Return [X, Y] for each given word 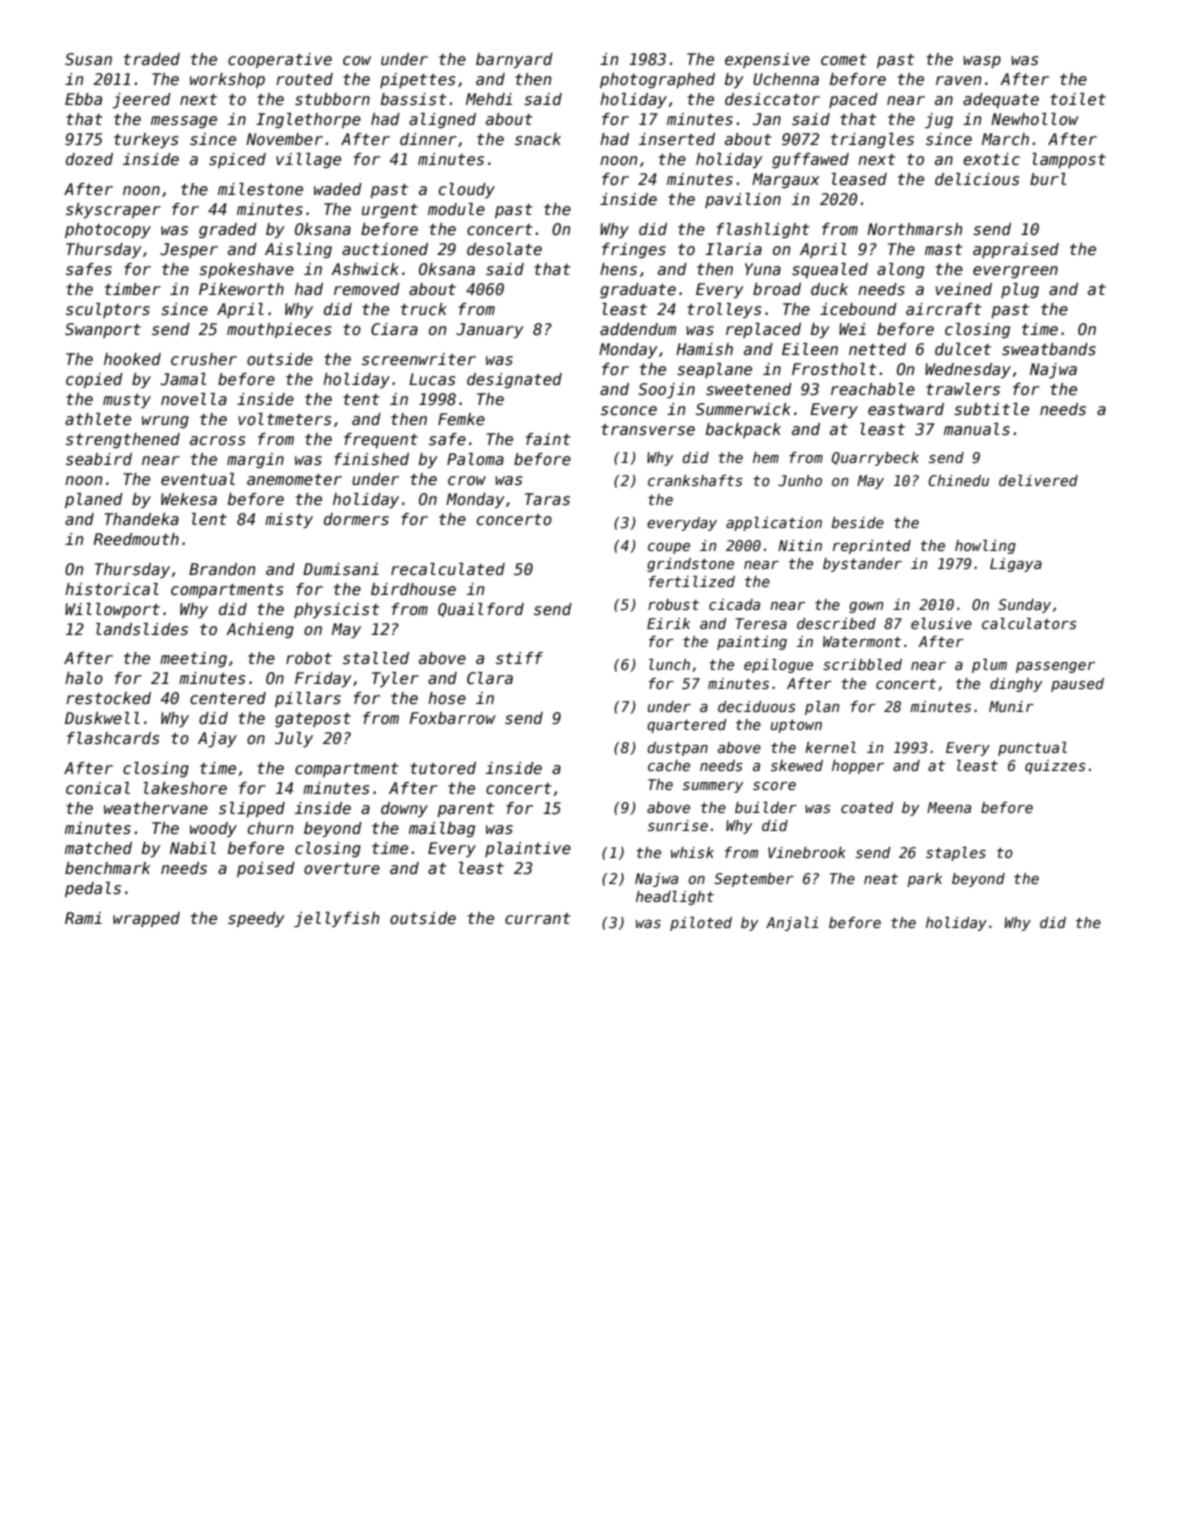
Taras [547, 499]
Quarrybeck [875, 459]
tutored [443, 768]
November [284, 139]
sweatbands [1049, 349]
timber [133, 289]
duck [829, 289]
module [456, 209]
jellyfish [336, 919]
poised [266, 869]
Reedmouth [136, 539]
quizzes [1055, 767]
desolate [504, 249]
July [294, 739]
